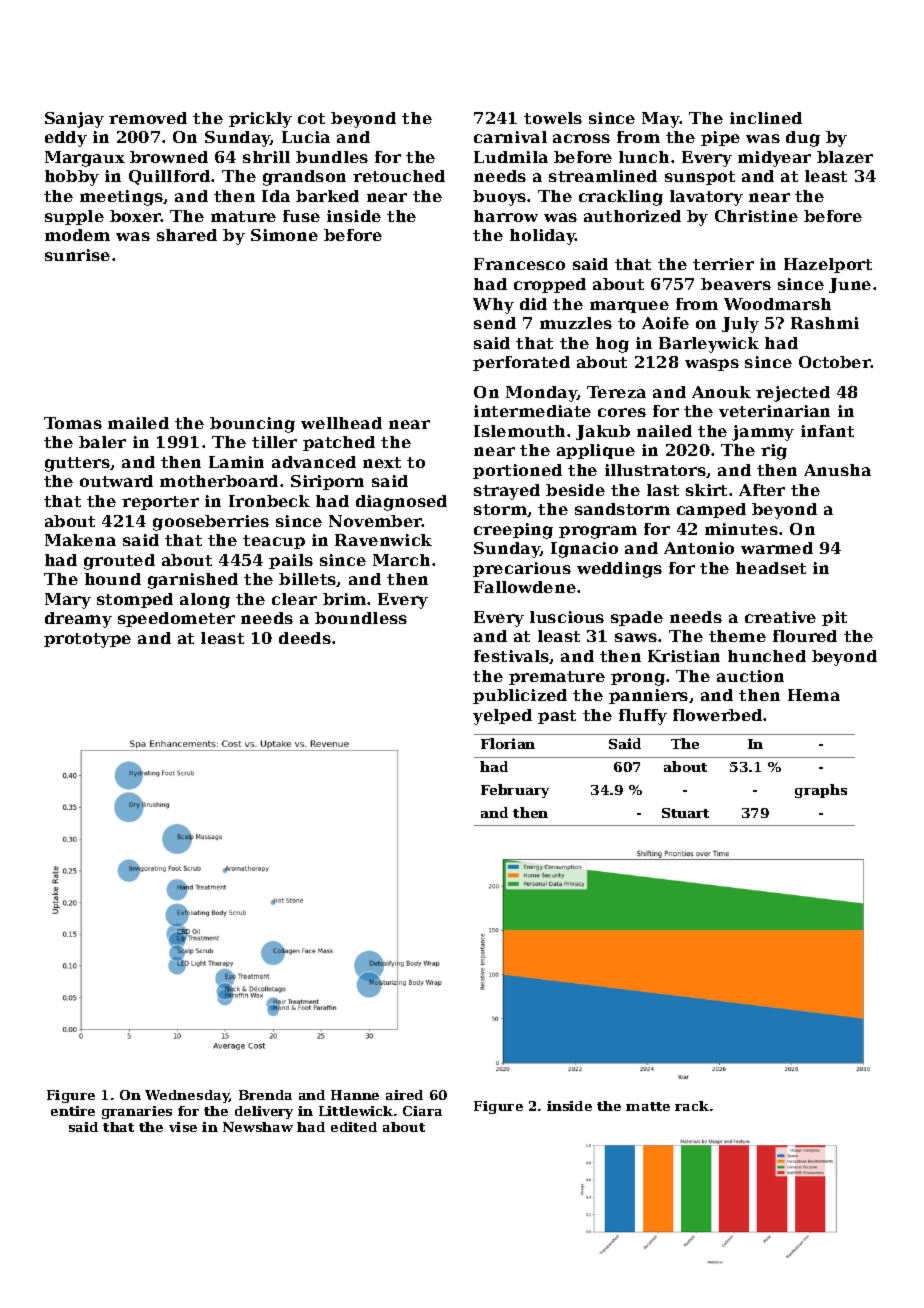 Image resolution: width=924 pixels, height=1308 pixels. Describe the element at coordinates (557, 717) in the screenshot. I see `past` at that location.
